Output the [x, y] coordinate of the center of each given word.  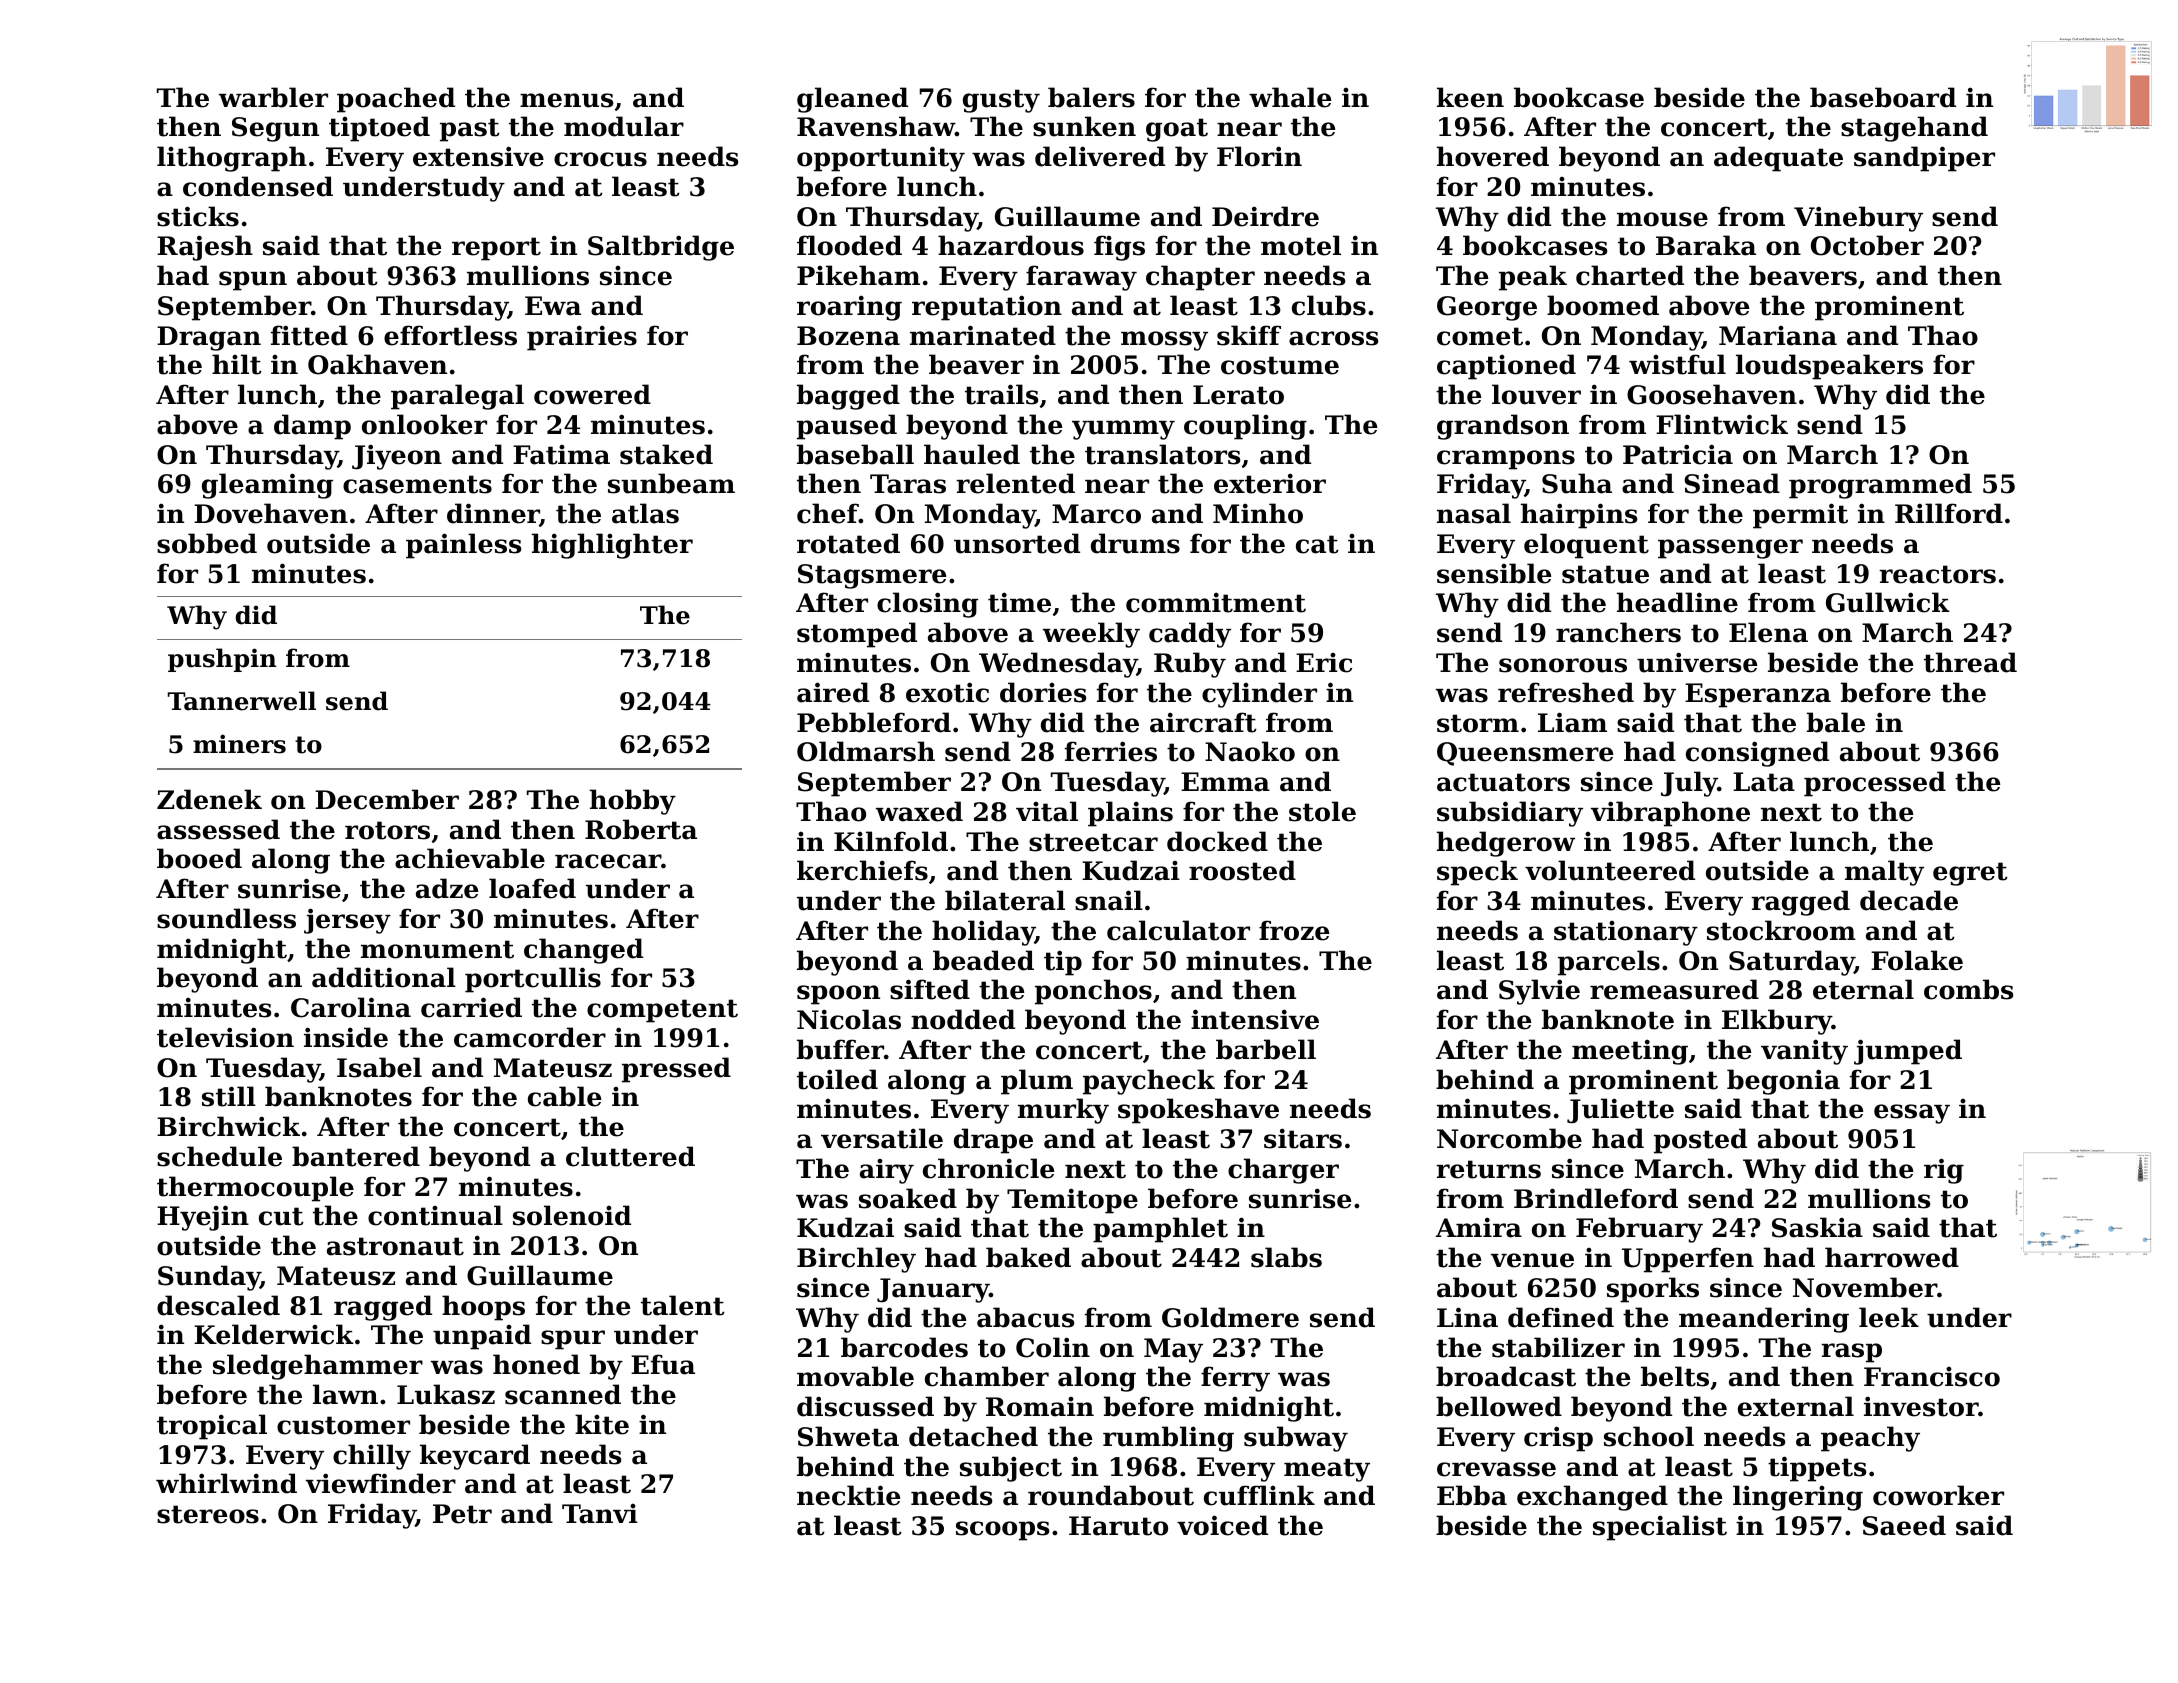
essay [1912, 1114]
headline [1677, 602]
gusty [1001, 101]
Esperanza [1758, 695]
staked [666, 454]
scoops [1002, 1531]
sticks [198, 216]
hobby [633, 802]
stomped [857, 635]
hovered [1493, 156]
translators [1162, 454]
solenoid [572, 1215]
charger [1283, 1171]
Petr [462, 1514]
